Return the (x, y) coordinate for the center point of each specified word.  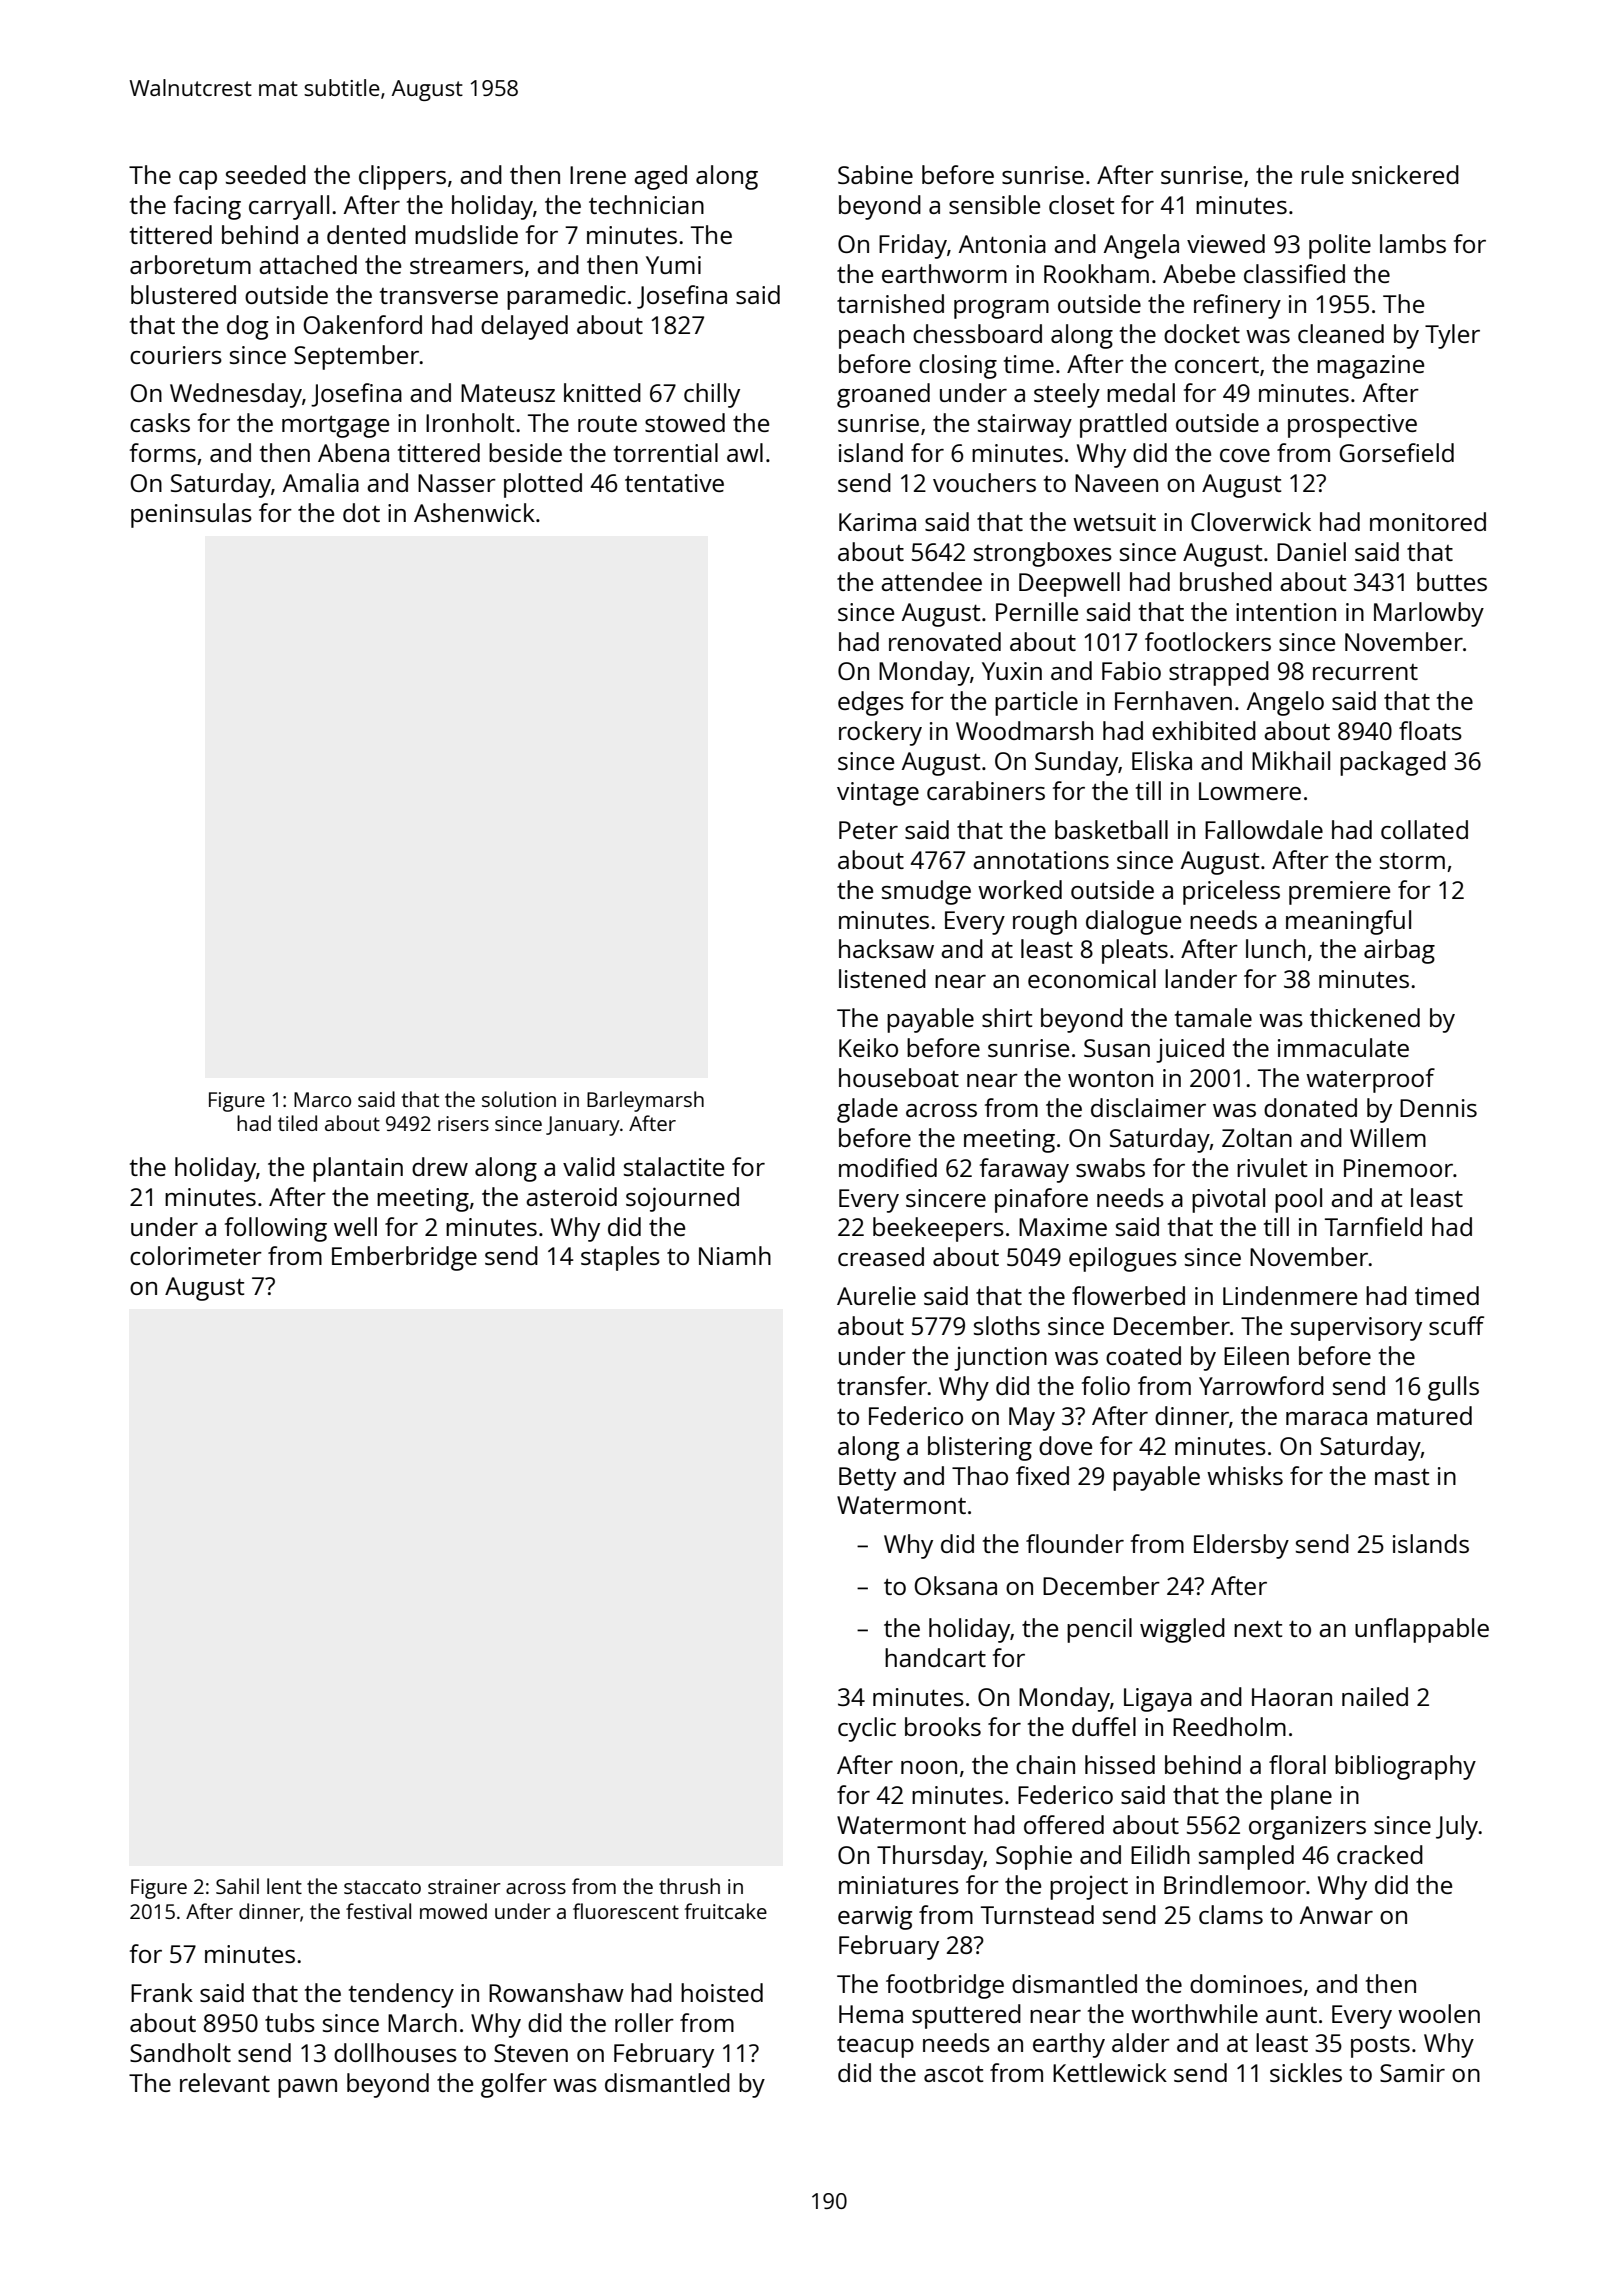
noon (929, 1767)
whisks (1245, 1475)
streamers (466, 266)
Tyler (1452, 336)
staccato (382, 1887)
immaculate (1343, 1047)
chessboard (977, 333)
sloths (1007, 1325)
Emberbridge (404, 1258)
